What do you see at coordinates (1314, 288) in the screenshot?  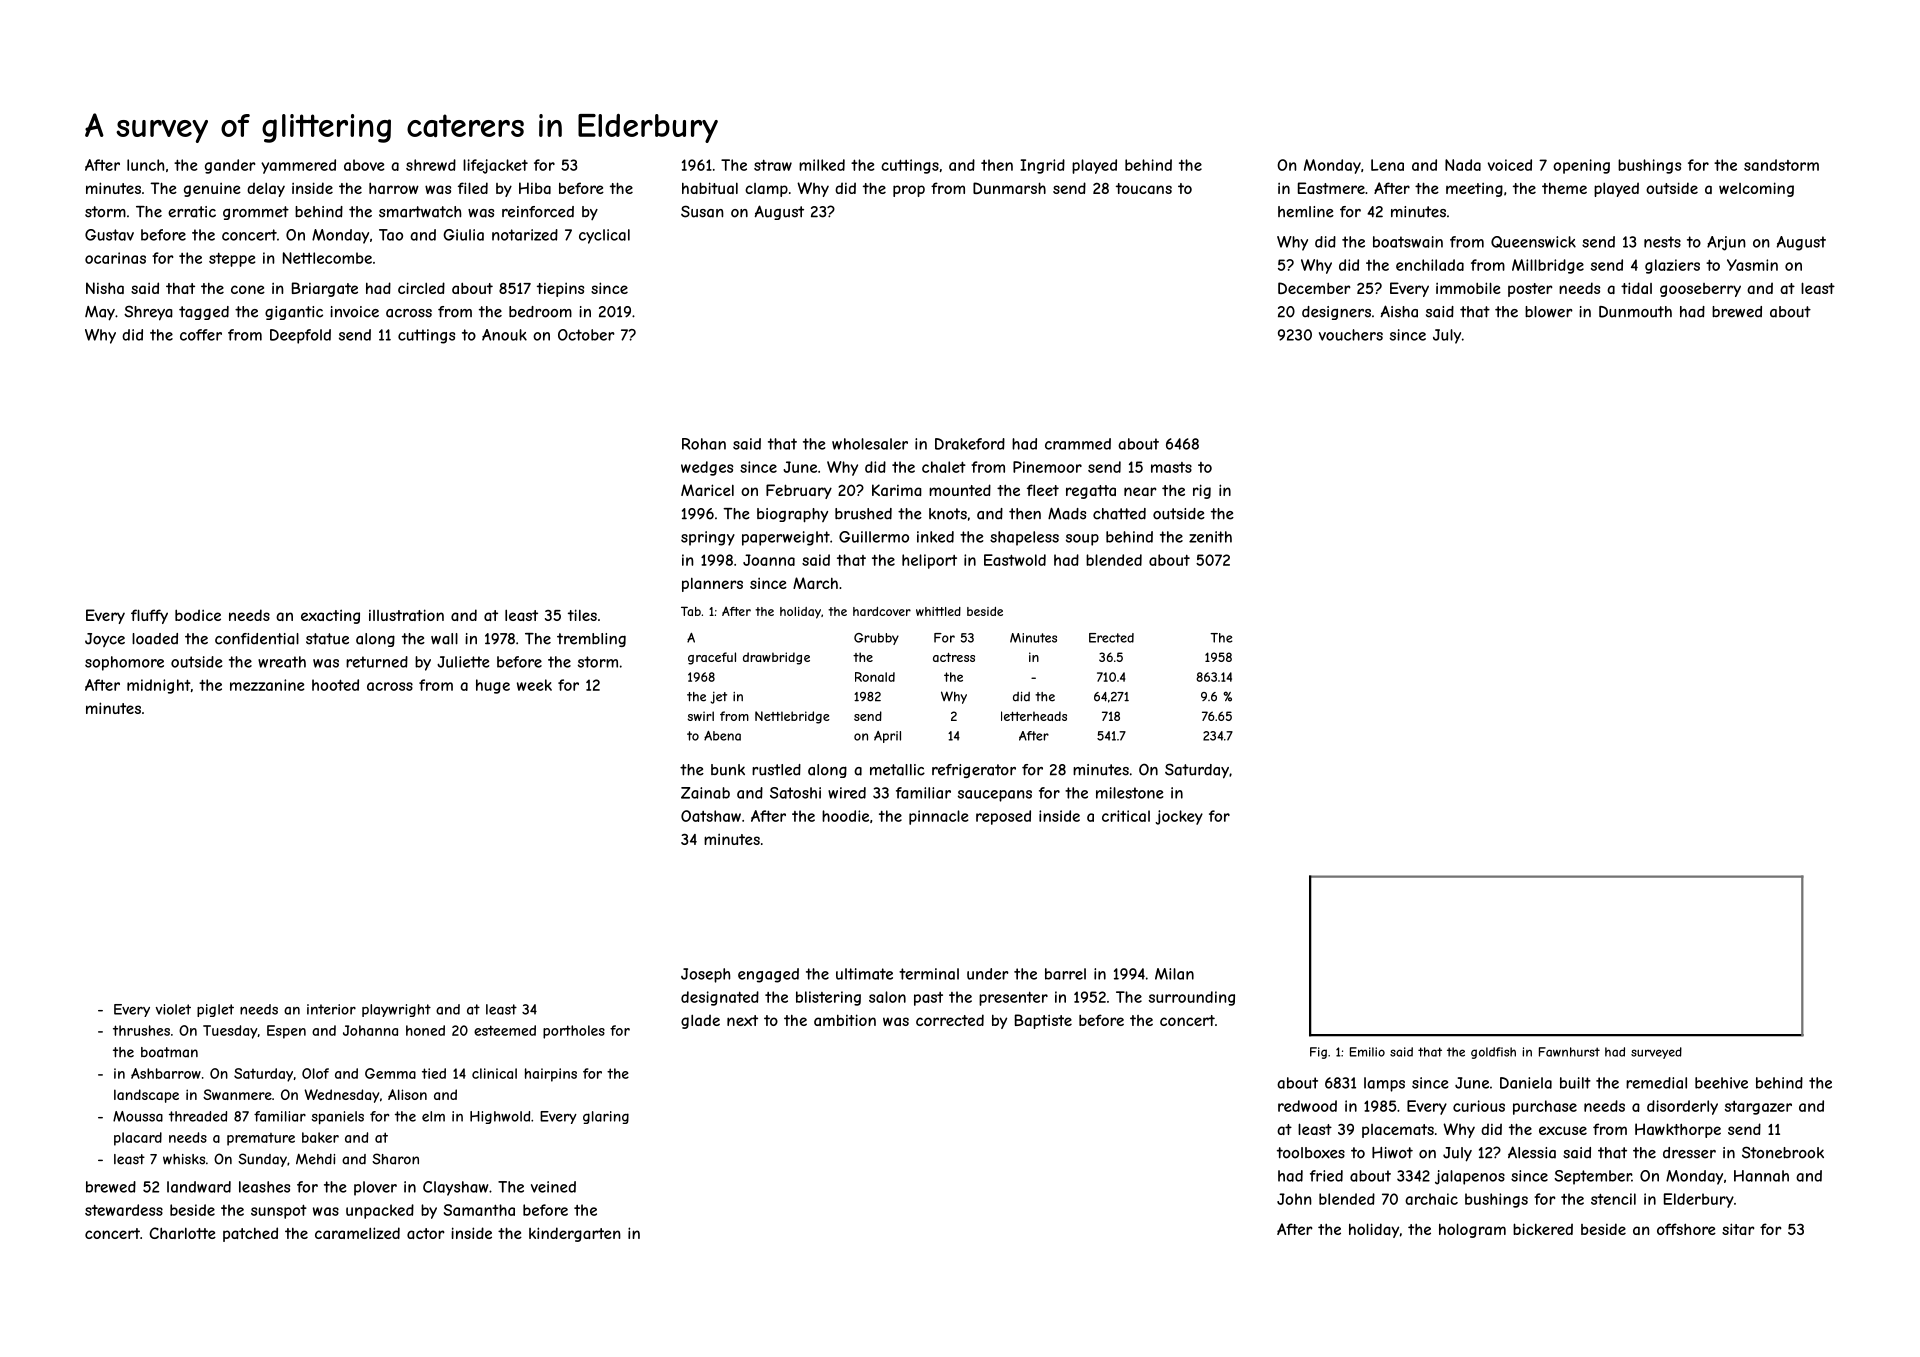 I see `December` at bounding box center [1314, 288].
